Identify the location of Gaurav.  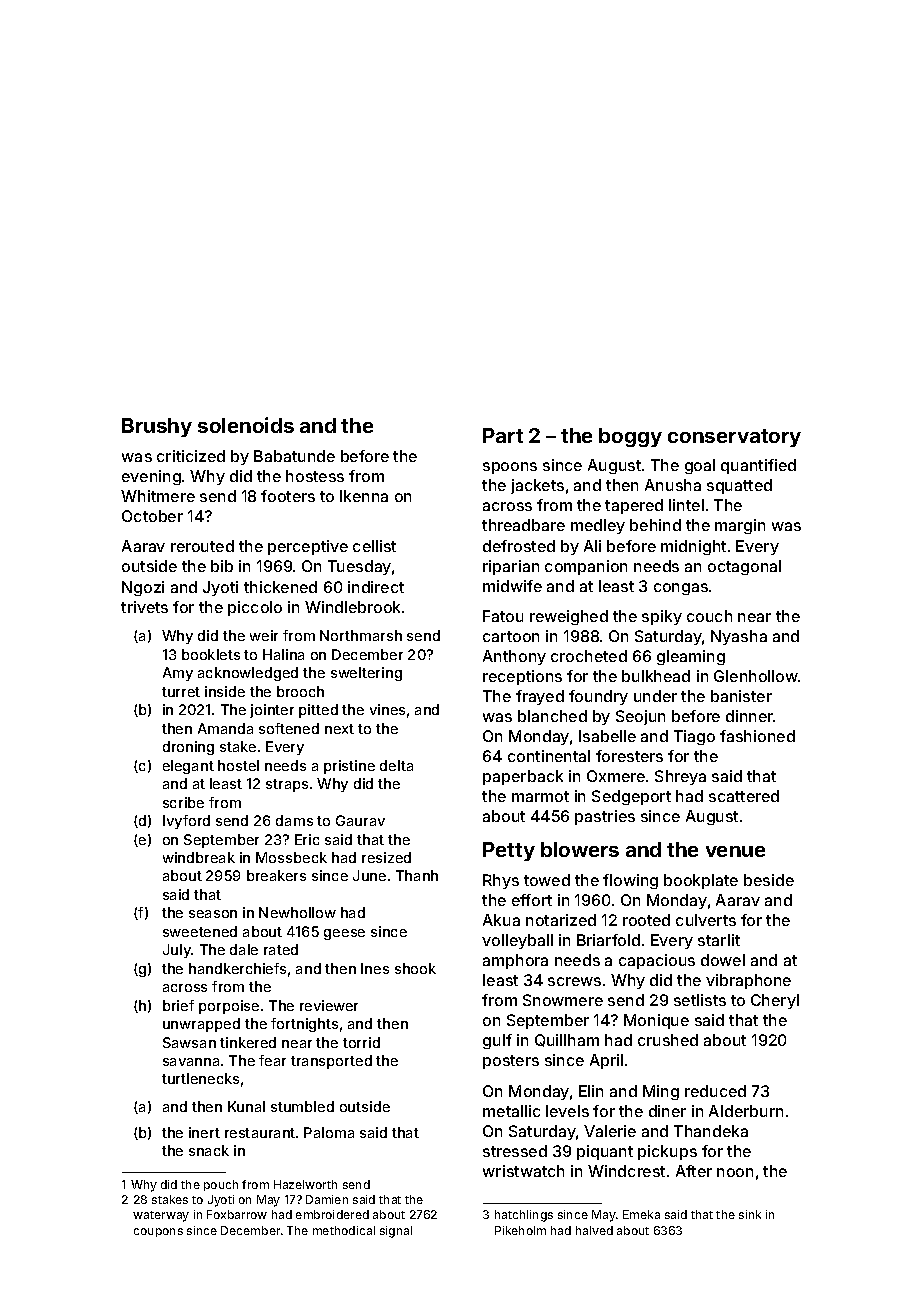
(360, 820).
